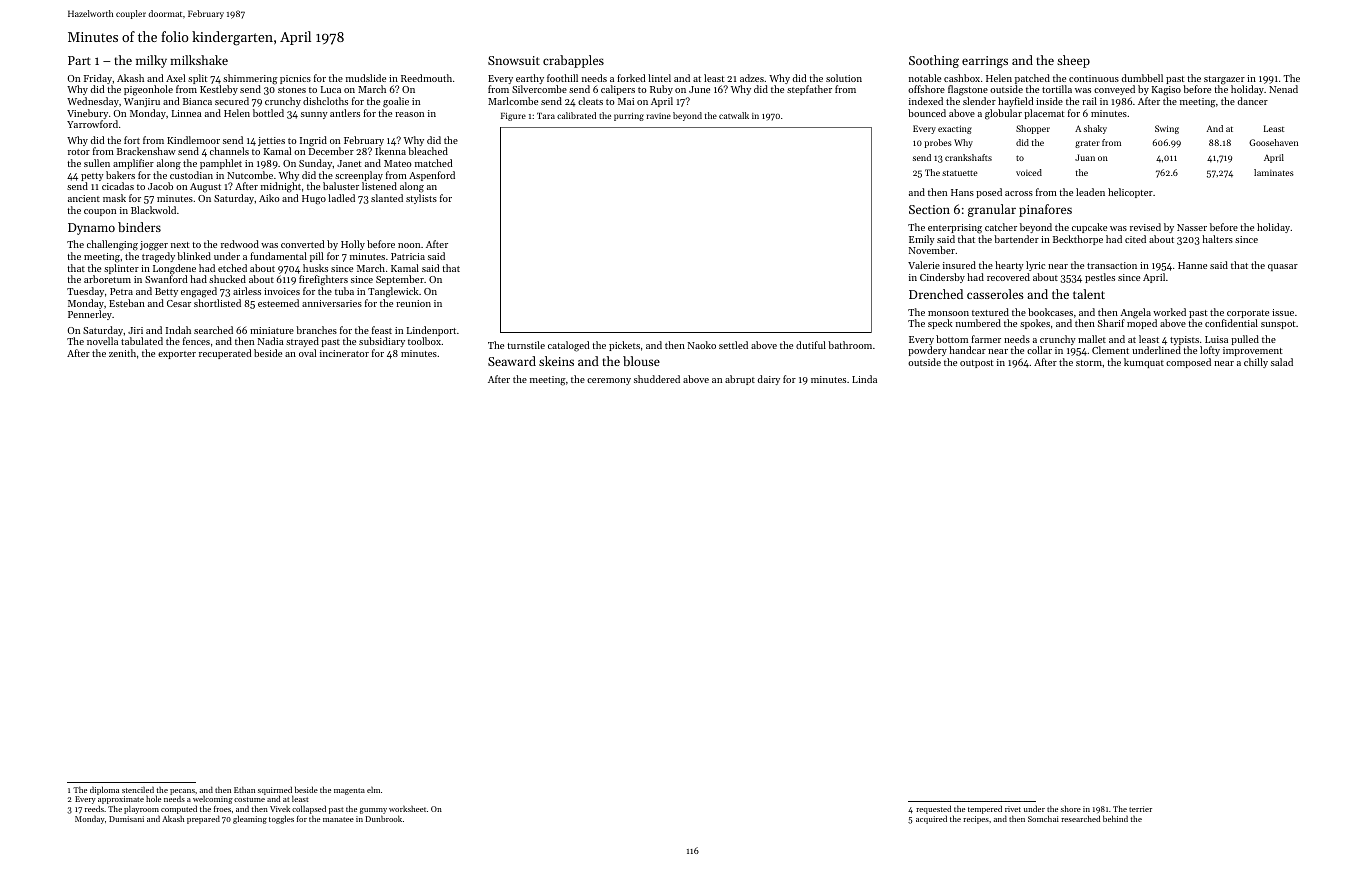 The width and height of the screenshot is (1372, 887). I want to click on acquired, so click(931, 820).
